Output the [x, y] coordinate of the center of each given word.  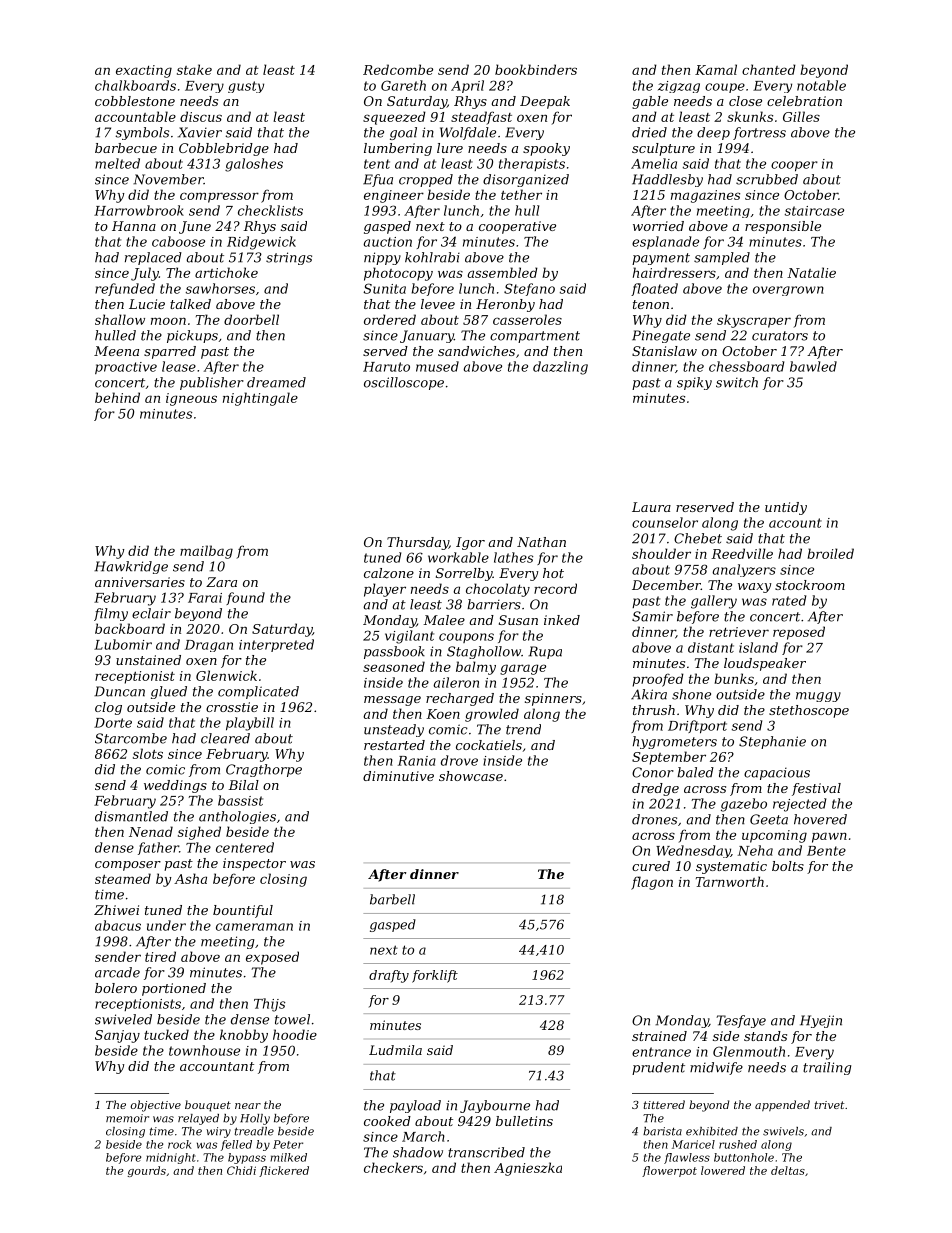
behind [117, 397]
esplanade [665, 242]
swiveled [123, 1019]
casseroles [527, 319]
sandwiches [476, 351]
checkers [393, 1167]
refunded [125, 289]
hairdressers [674, 272]
